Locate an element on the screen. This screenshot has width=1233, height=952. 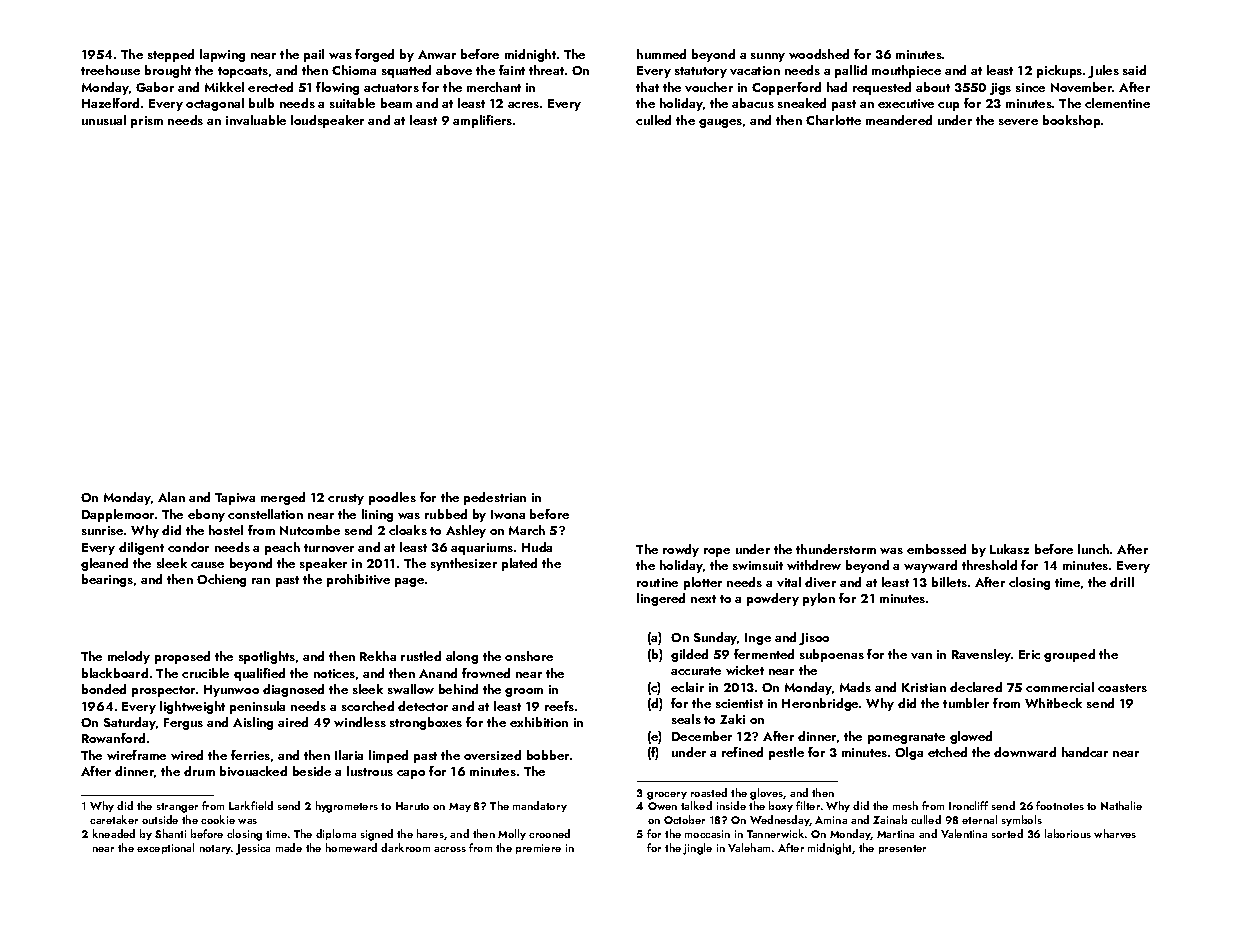
Rowanford is located at coordinates (113, 738).
